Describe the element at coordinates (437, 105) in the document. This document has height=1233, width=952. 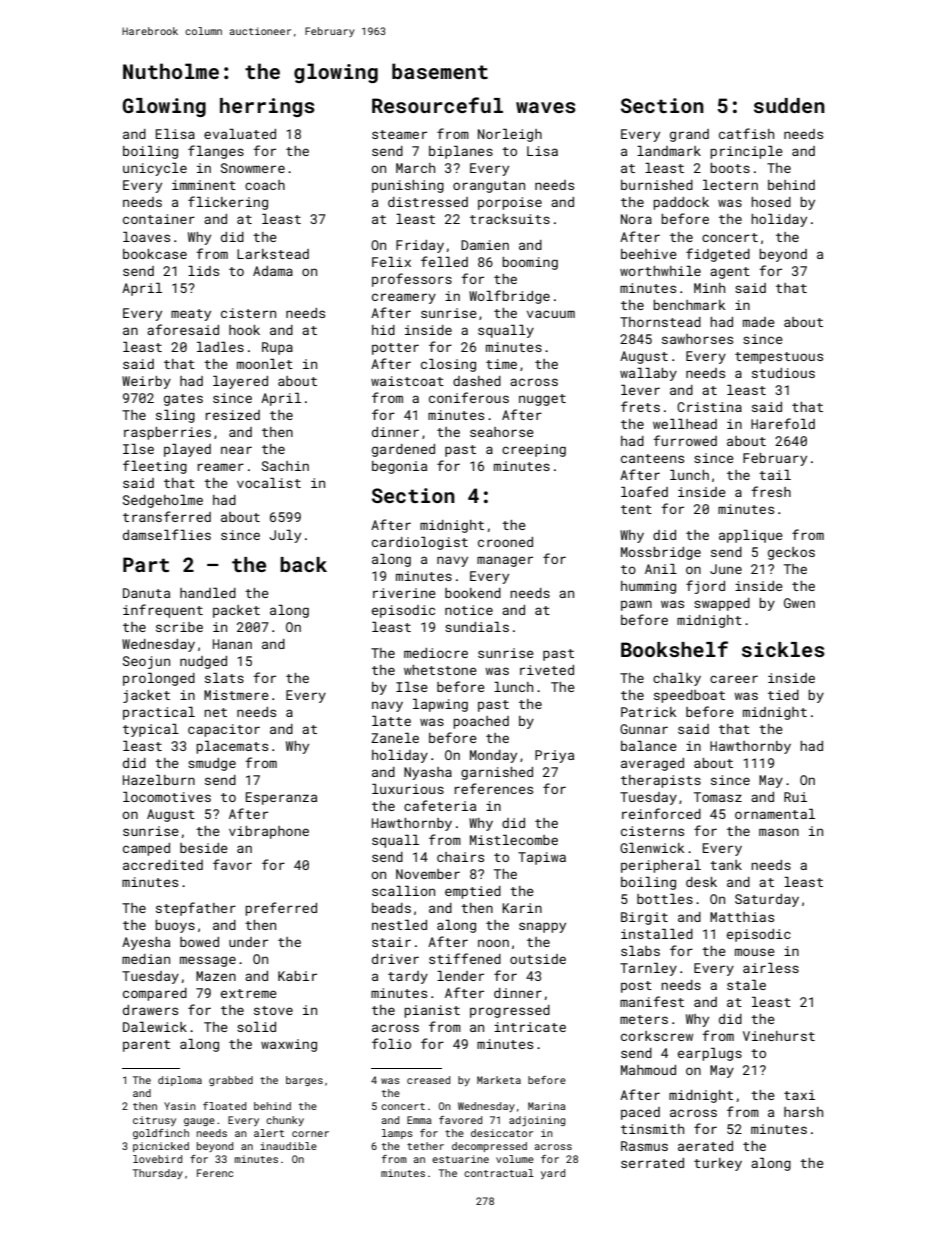
I see `Resourceful` at that location.
